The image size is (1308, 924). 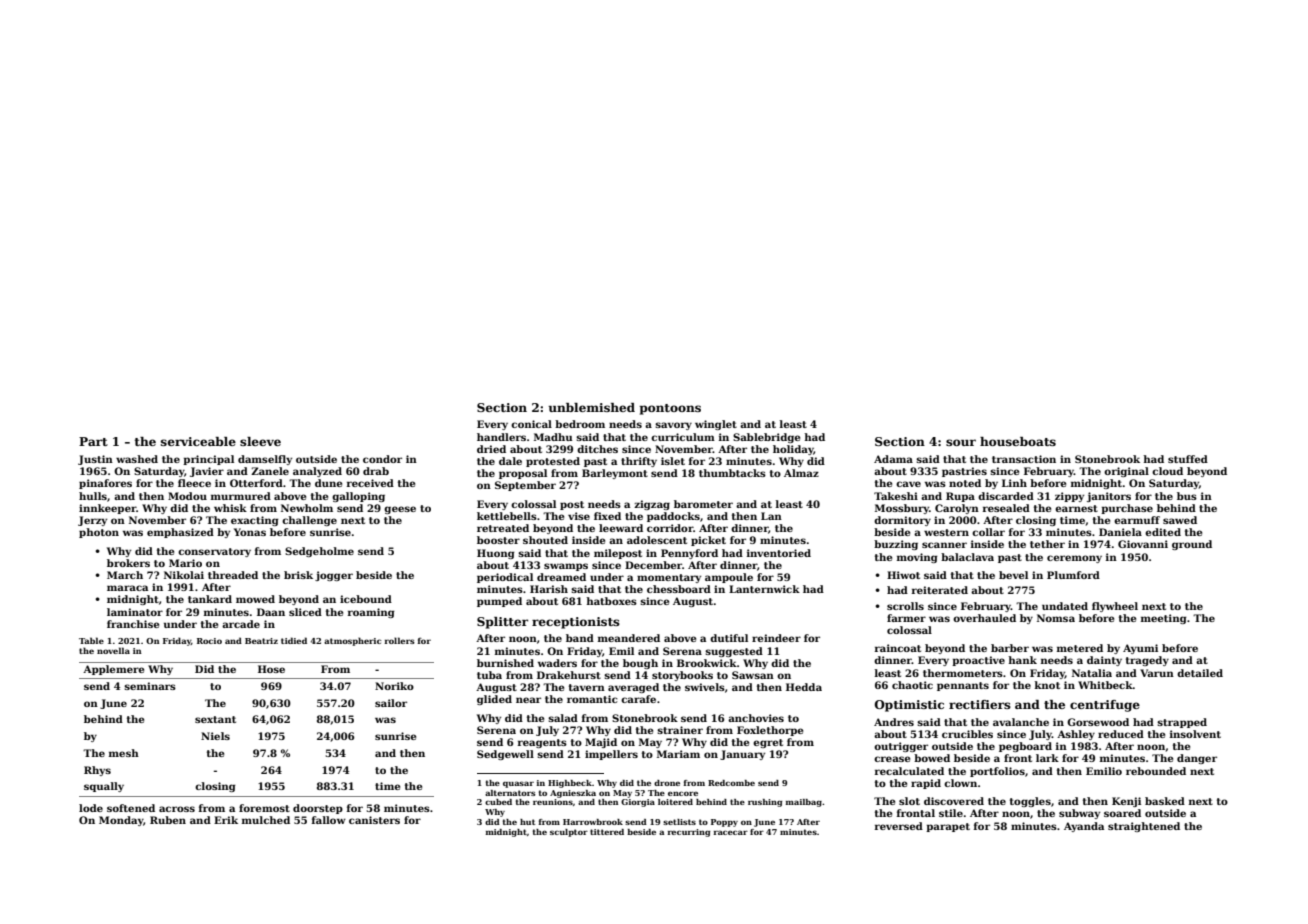 What do you see at coordinates (226, 820) in the image?
I see `Erik` at bounding box center [226, 820].
